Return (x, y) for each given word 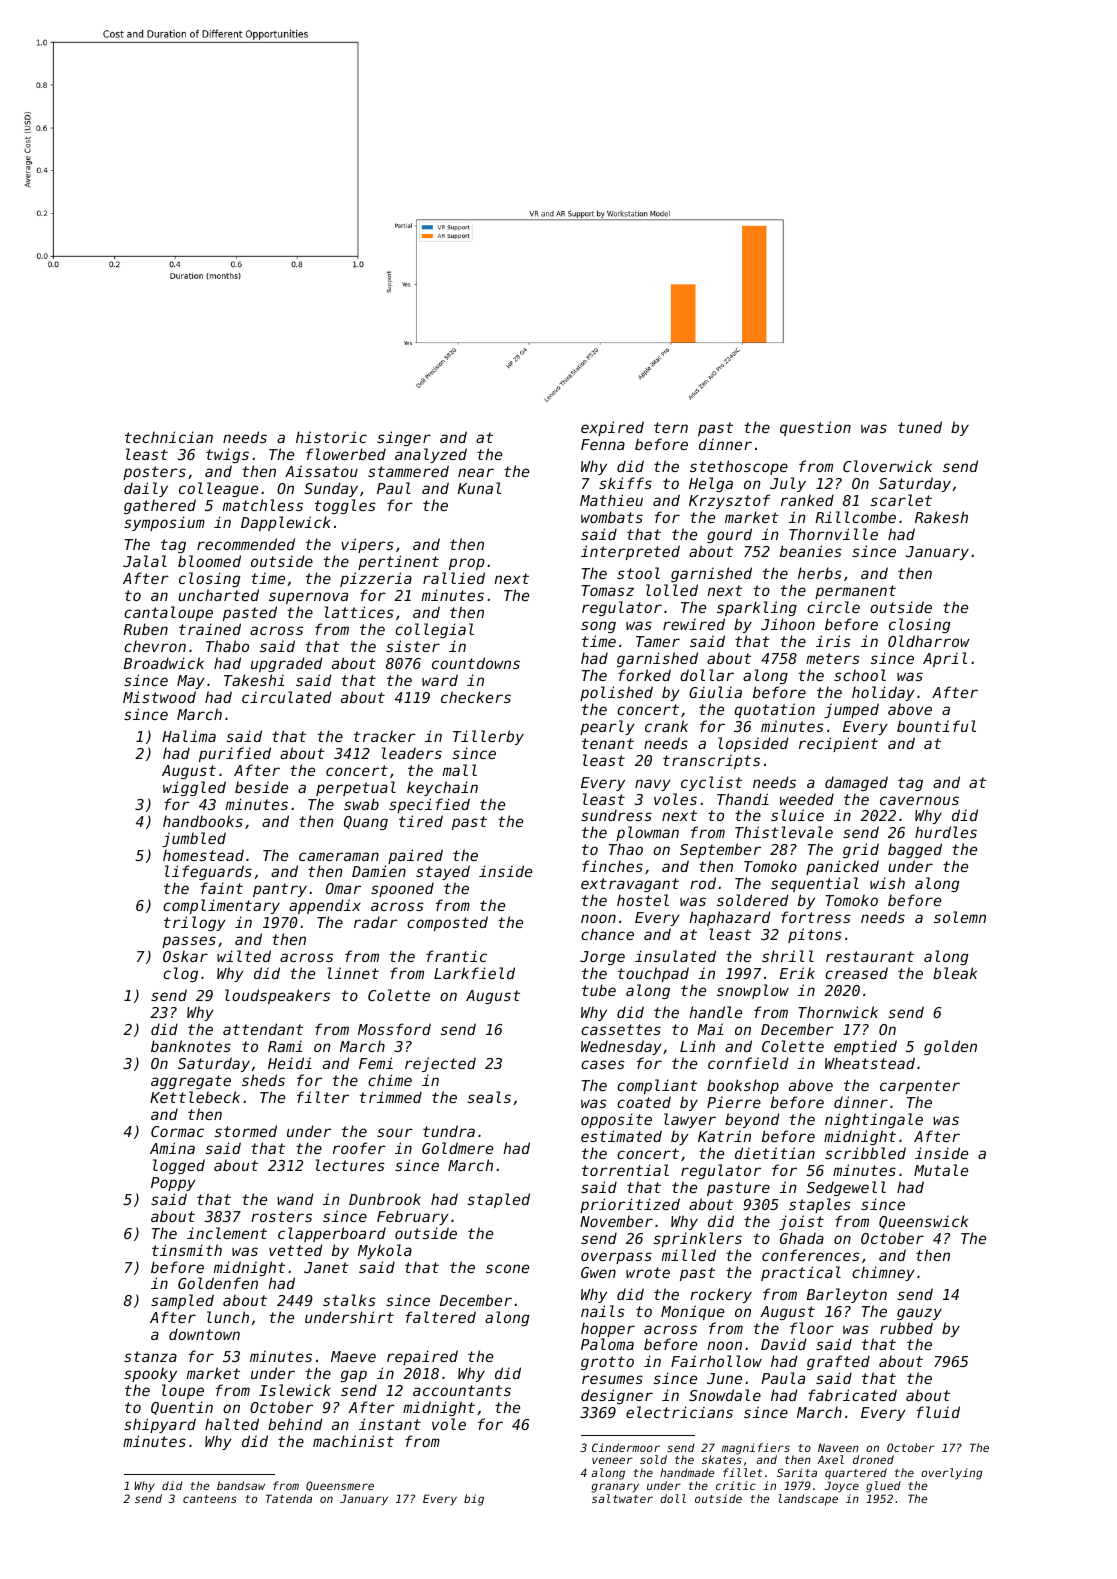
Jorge (602, 958)
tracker (385, 736)
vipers (367, 545)
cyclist (711, 783)
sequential (815, 884)
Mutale (941, 1170)
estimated (621, 1136)
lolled (672, 590)
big (474, 1500)
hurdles (946, 832)
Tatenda (289, 1498)
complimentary (221, 906)
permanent (855, 592)
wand (295, 1199)
